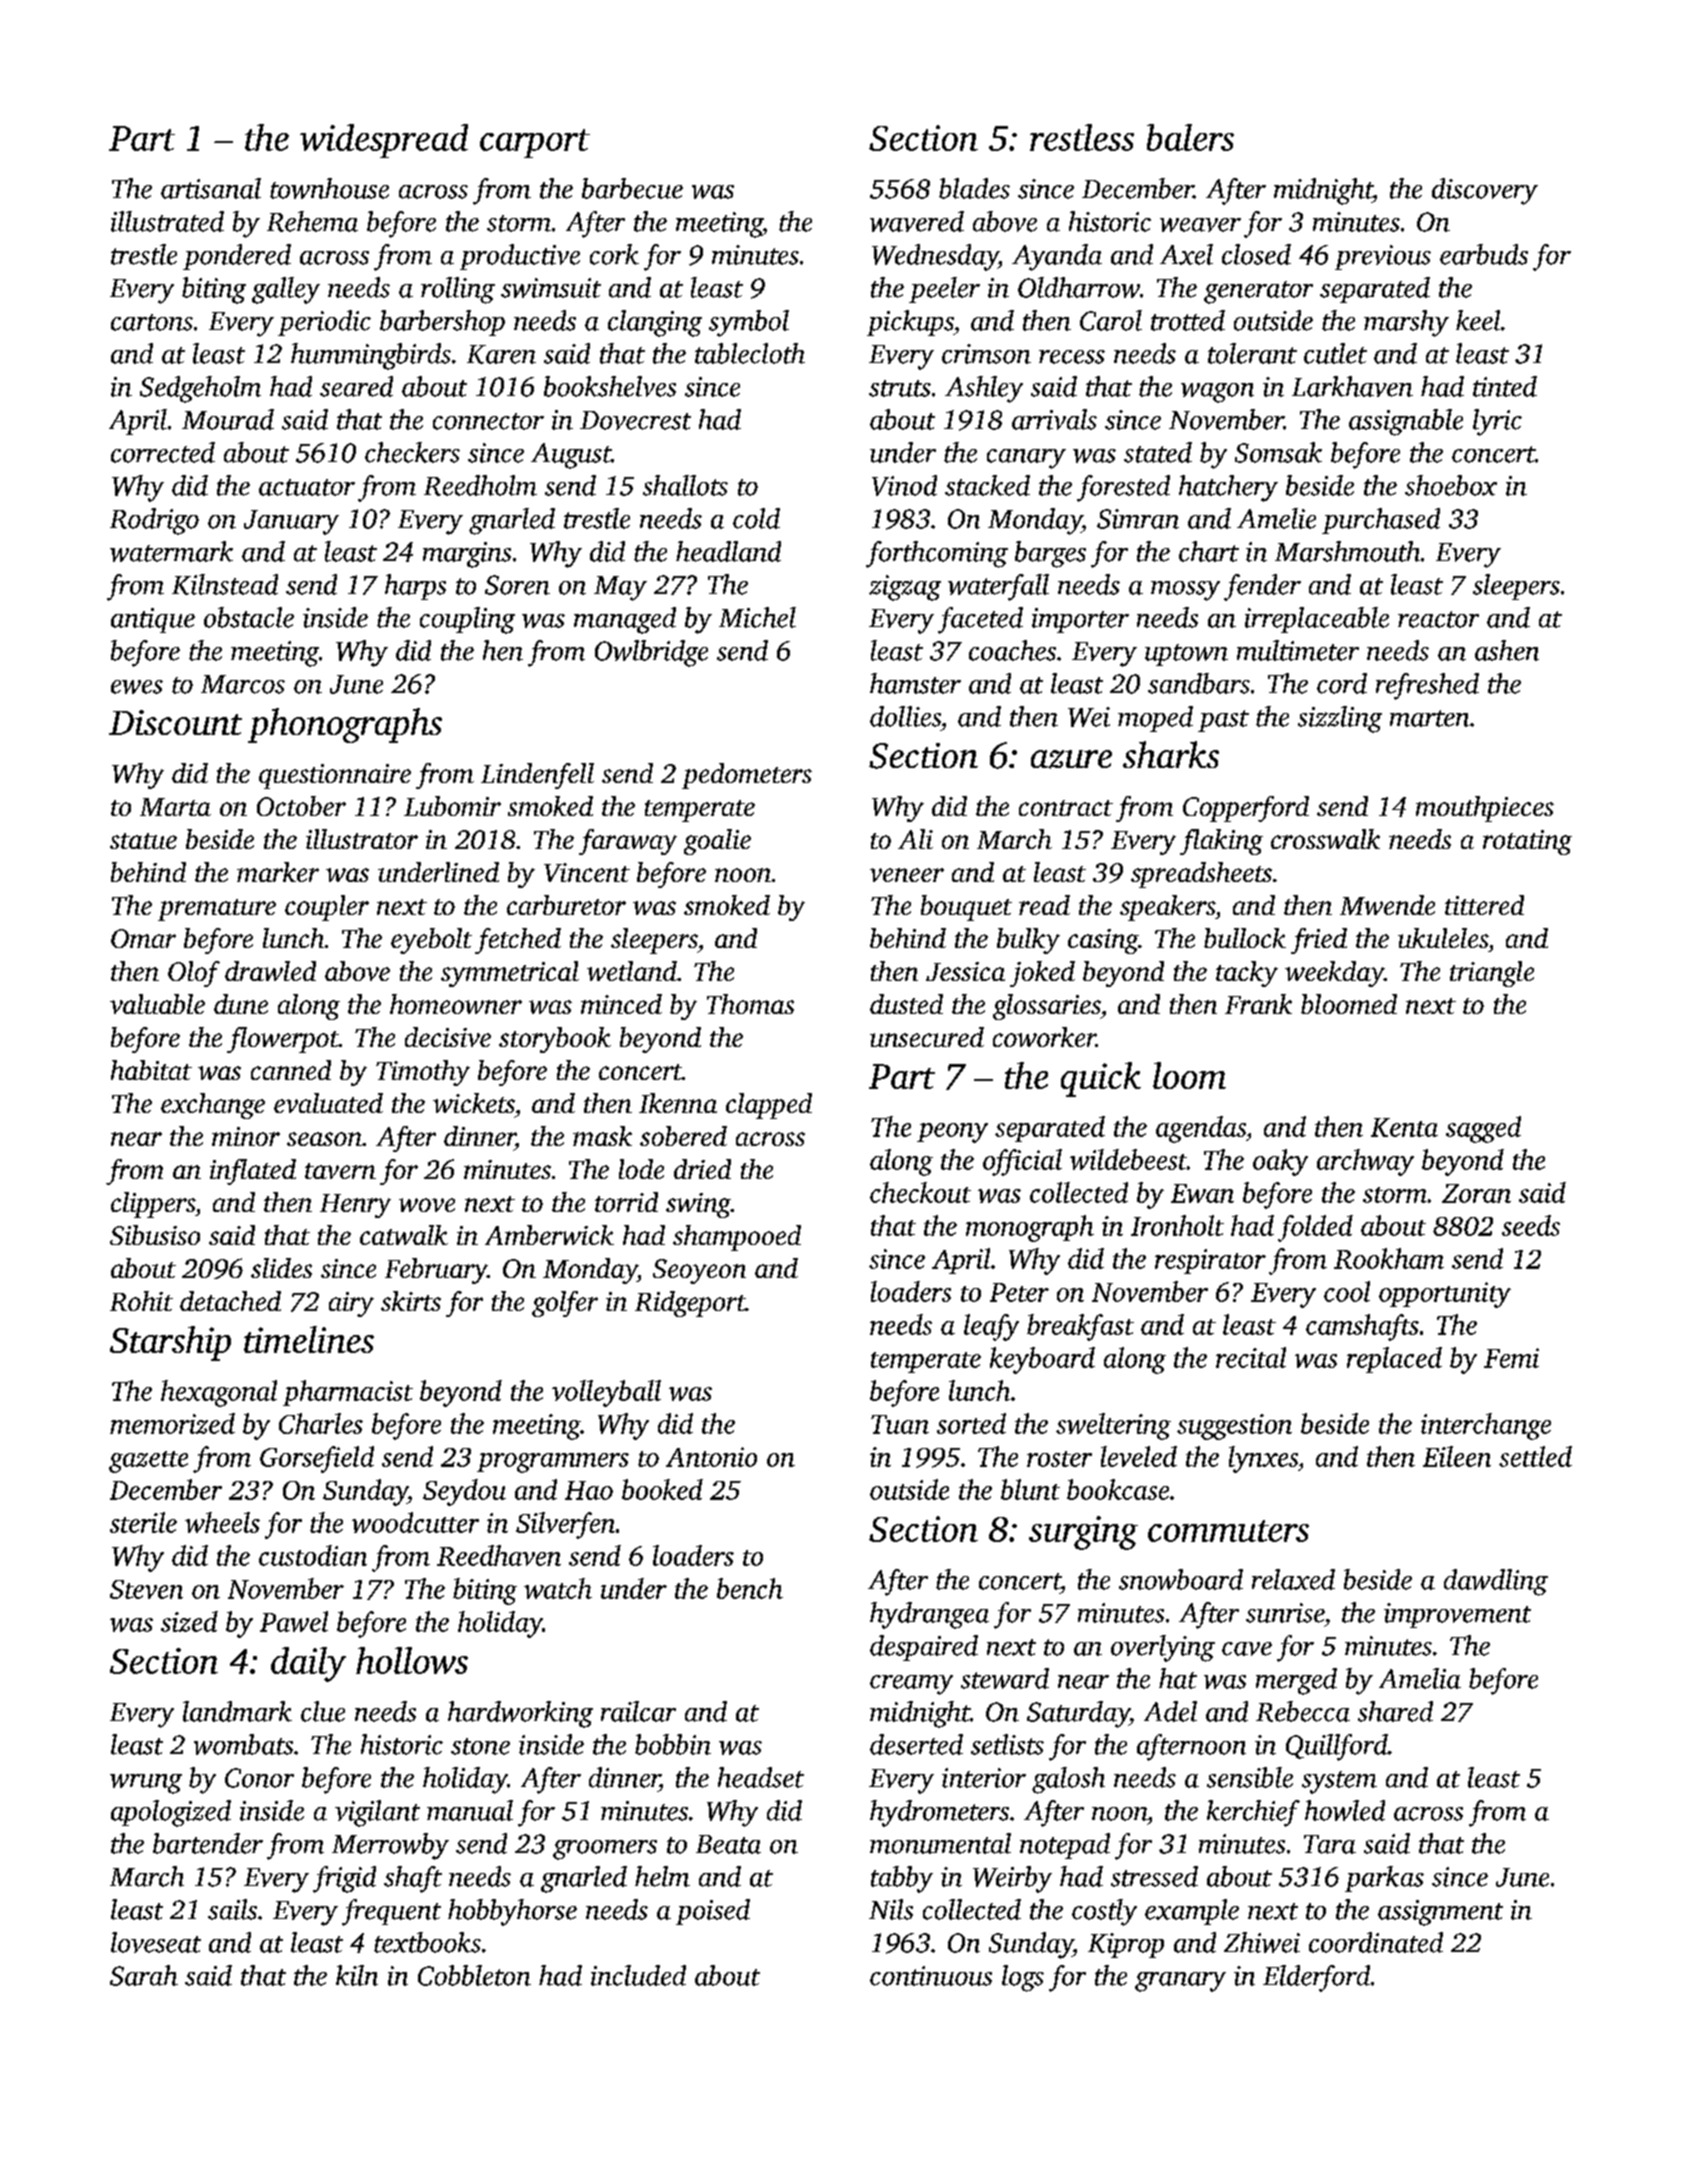  I want to click on Larkhaven, so click(1352, 386).
